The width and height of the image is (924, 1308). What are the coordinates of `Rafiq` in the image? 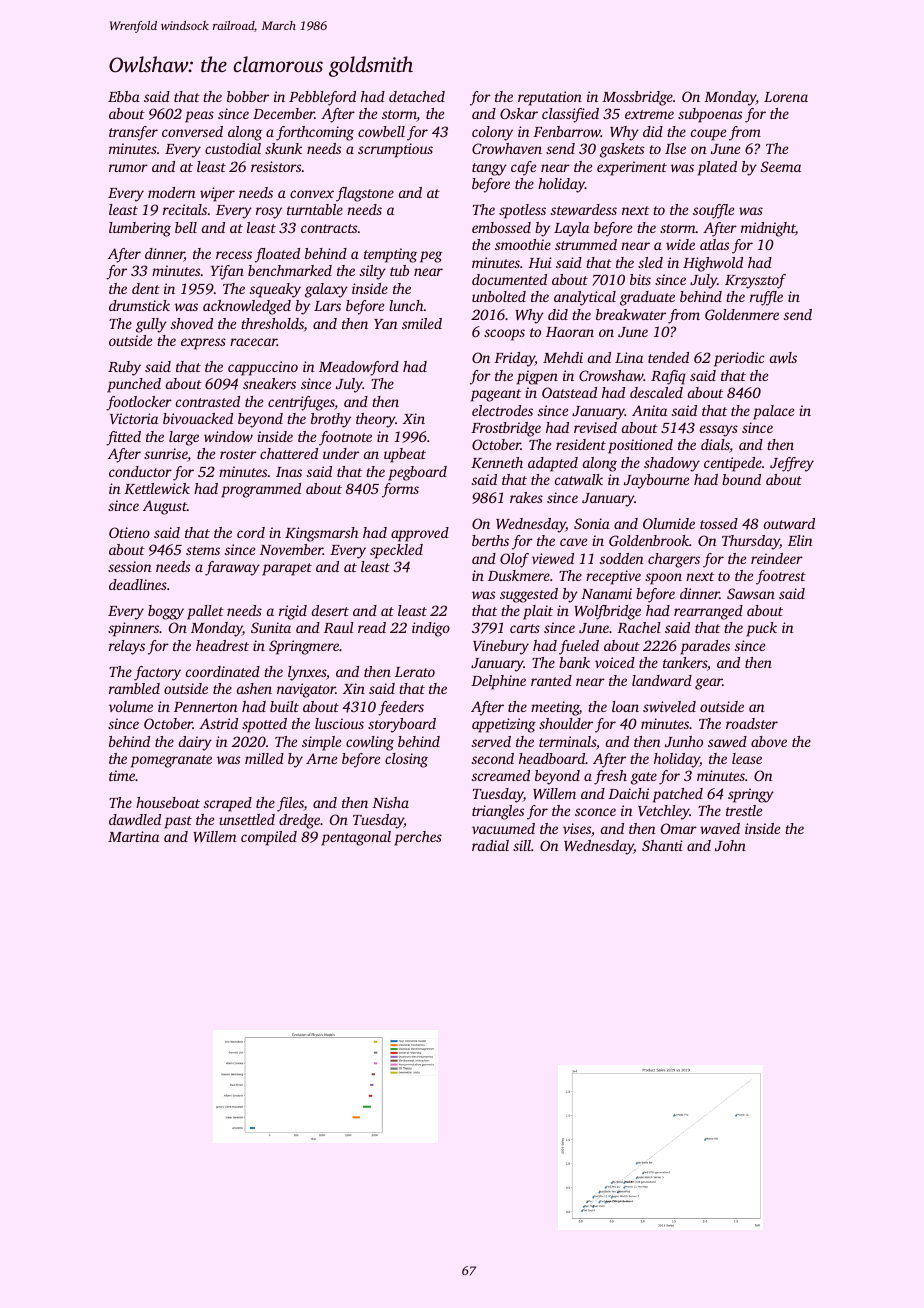 It's located at (668, 377).
